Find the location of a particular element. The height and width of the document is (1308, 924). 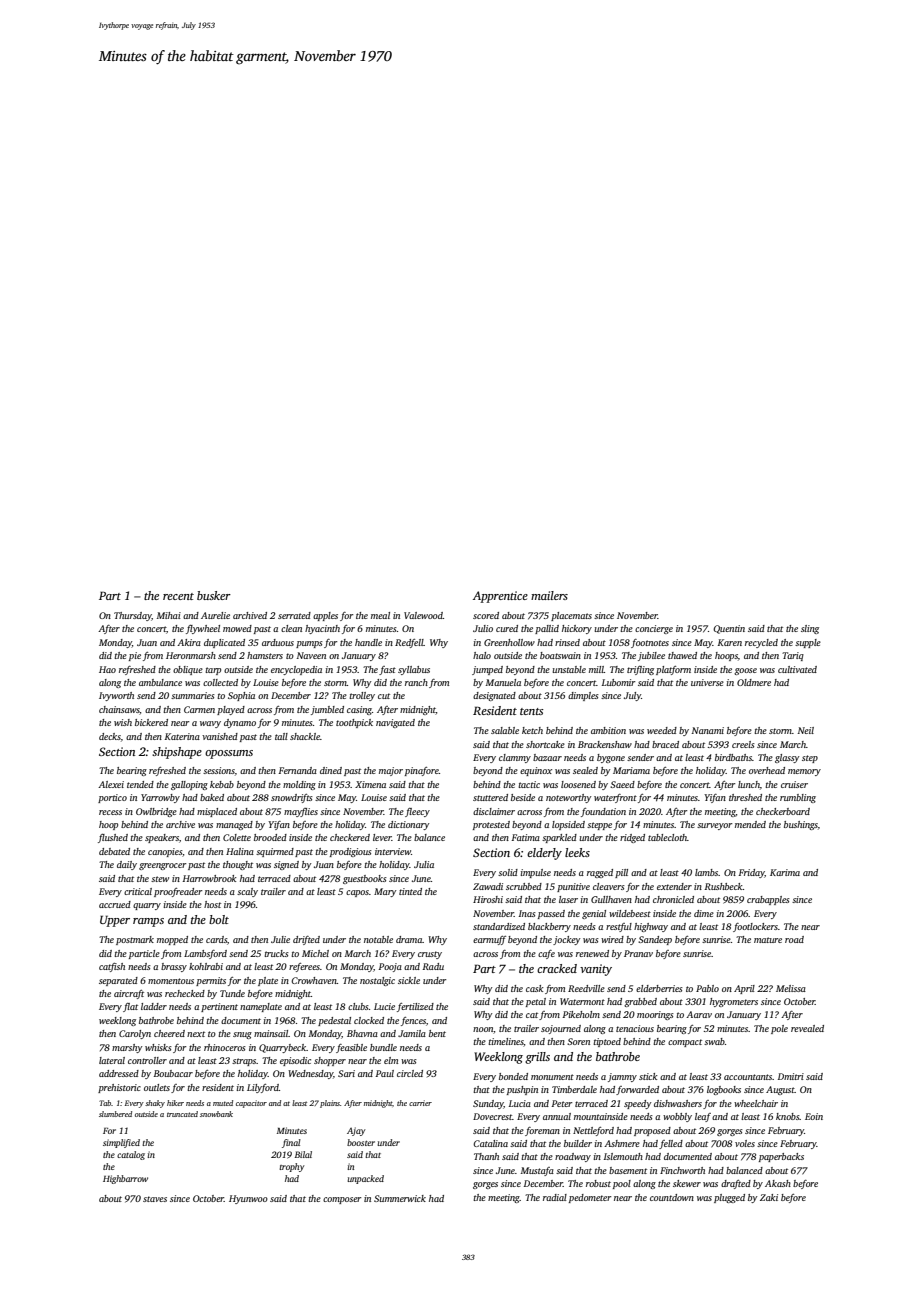

mailers is located at coordinates (549, 595).
